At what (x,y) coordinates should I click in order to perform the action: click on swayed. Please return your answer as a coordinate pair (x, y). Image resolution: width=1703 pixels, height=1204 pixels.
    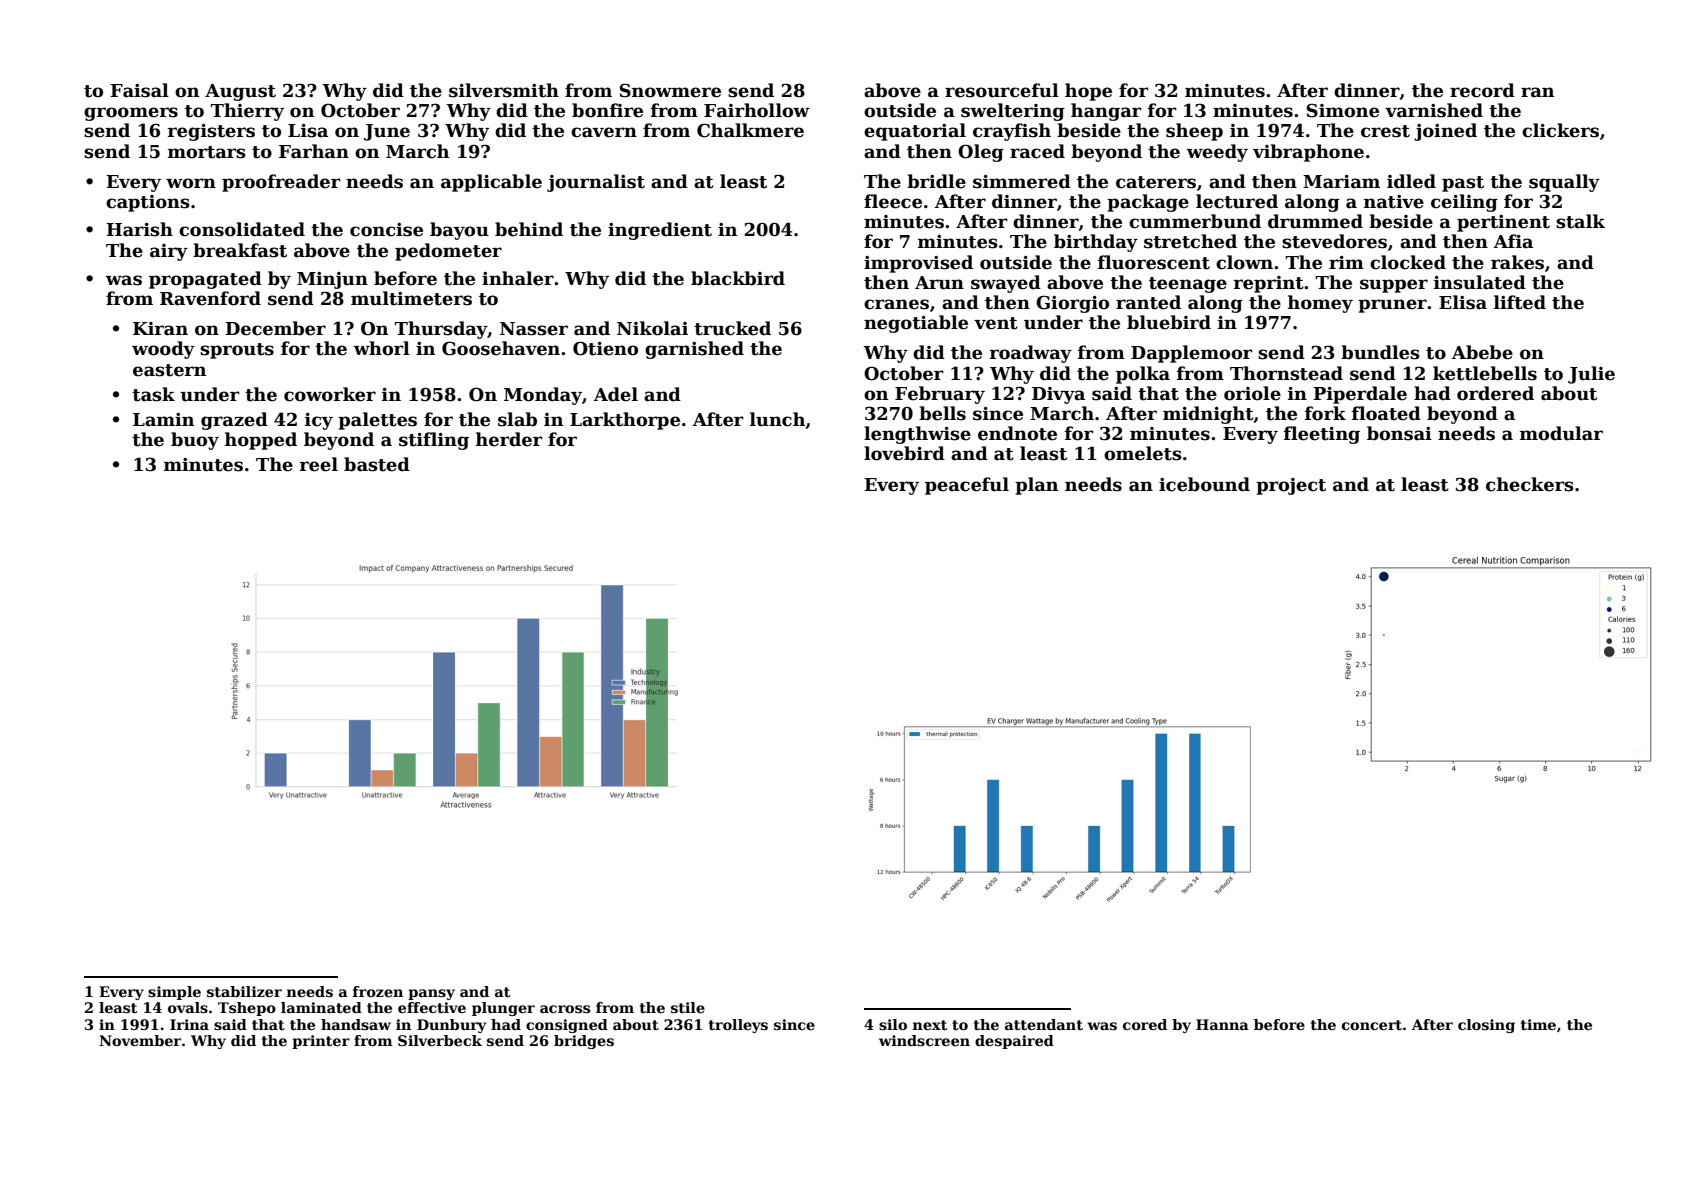
    Looking at the image, I should click on (1006, 284).
